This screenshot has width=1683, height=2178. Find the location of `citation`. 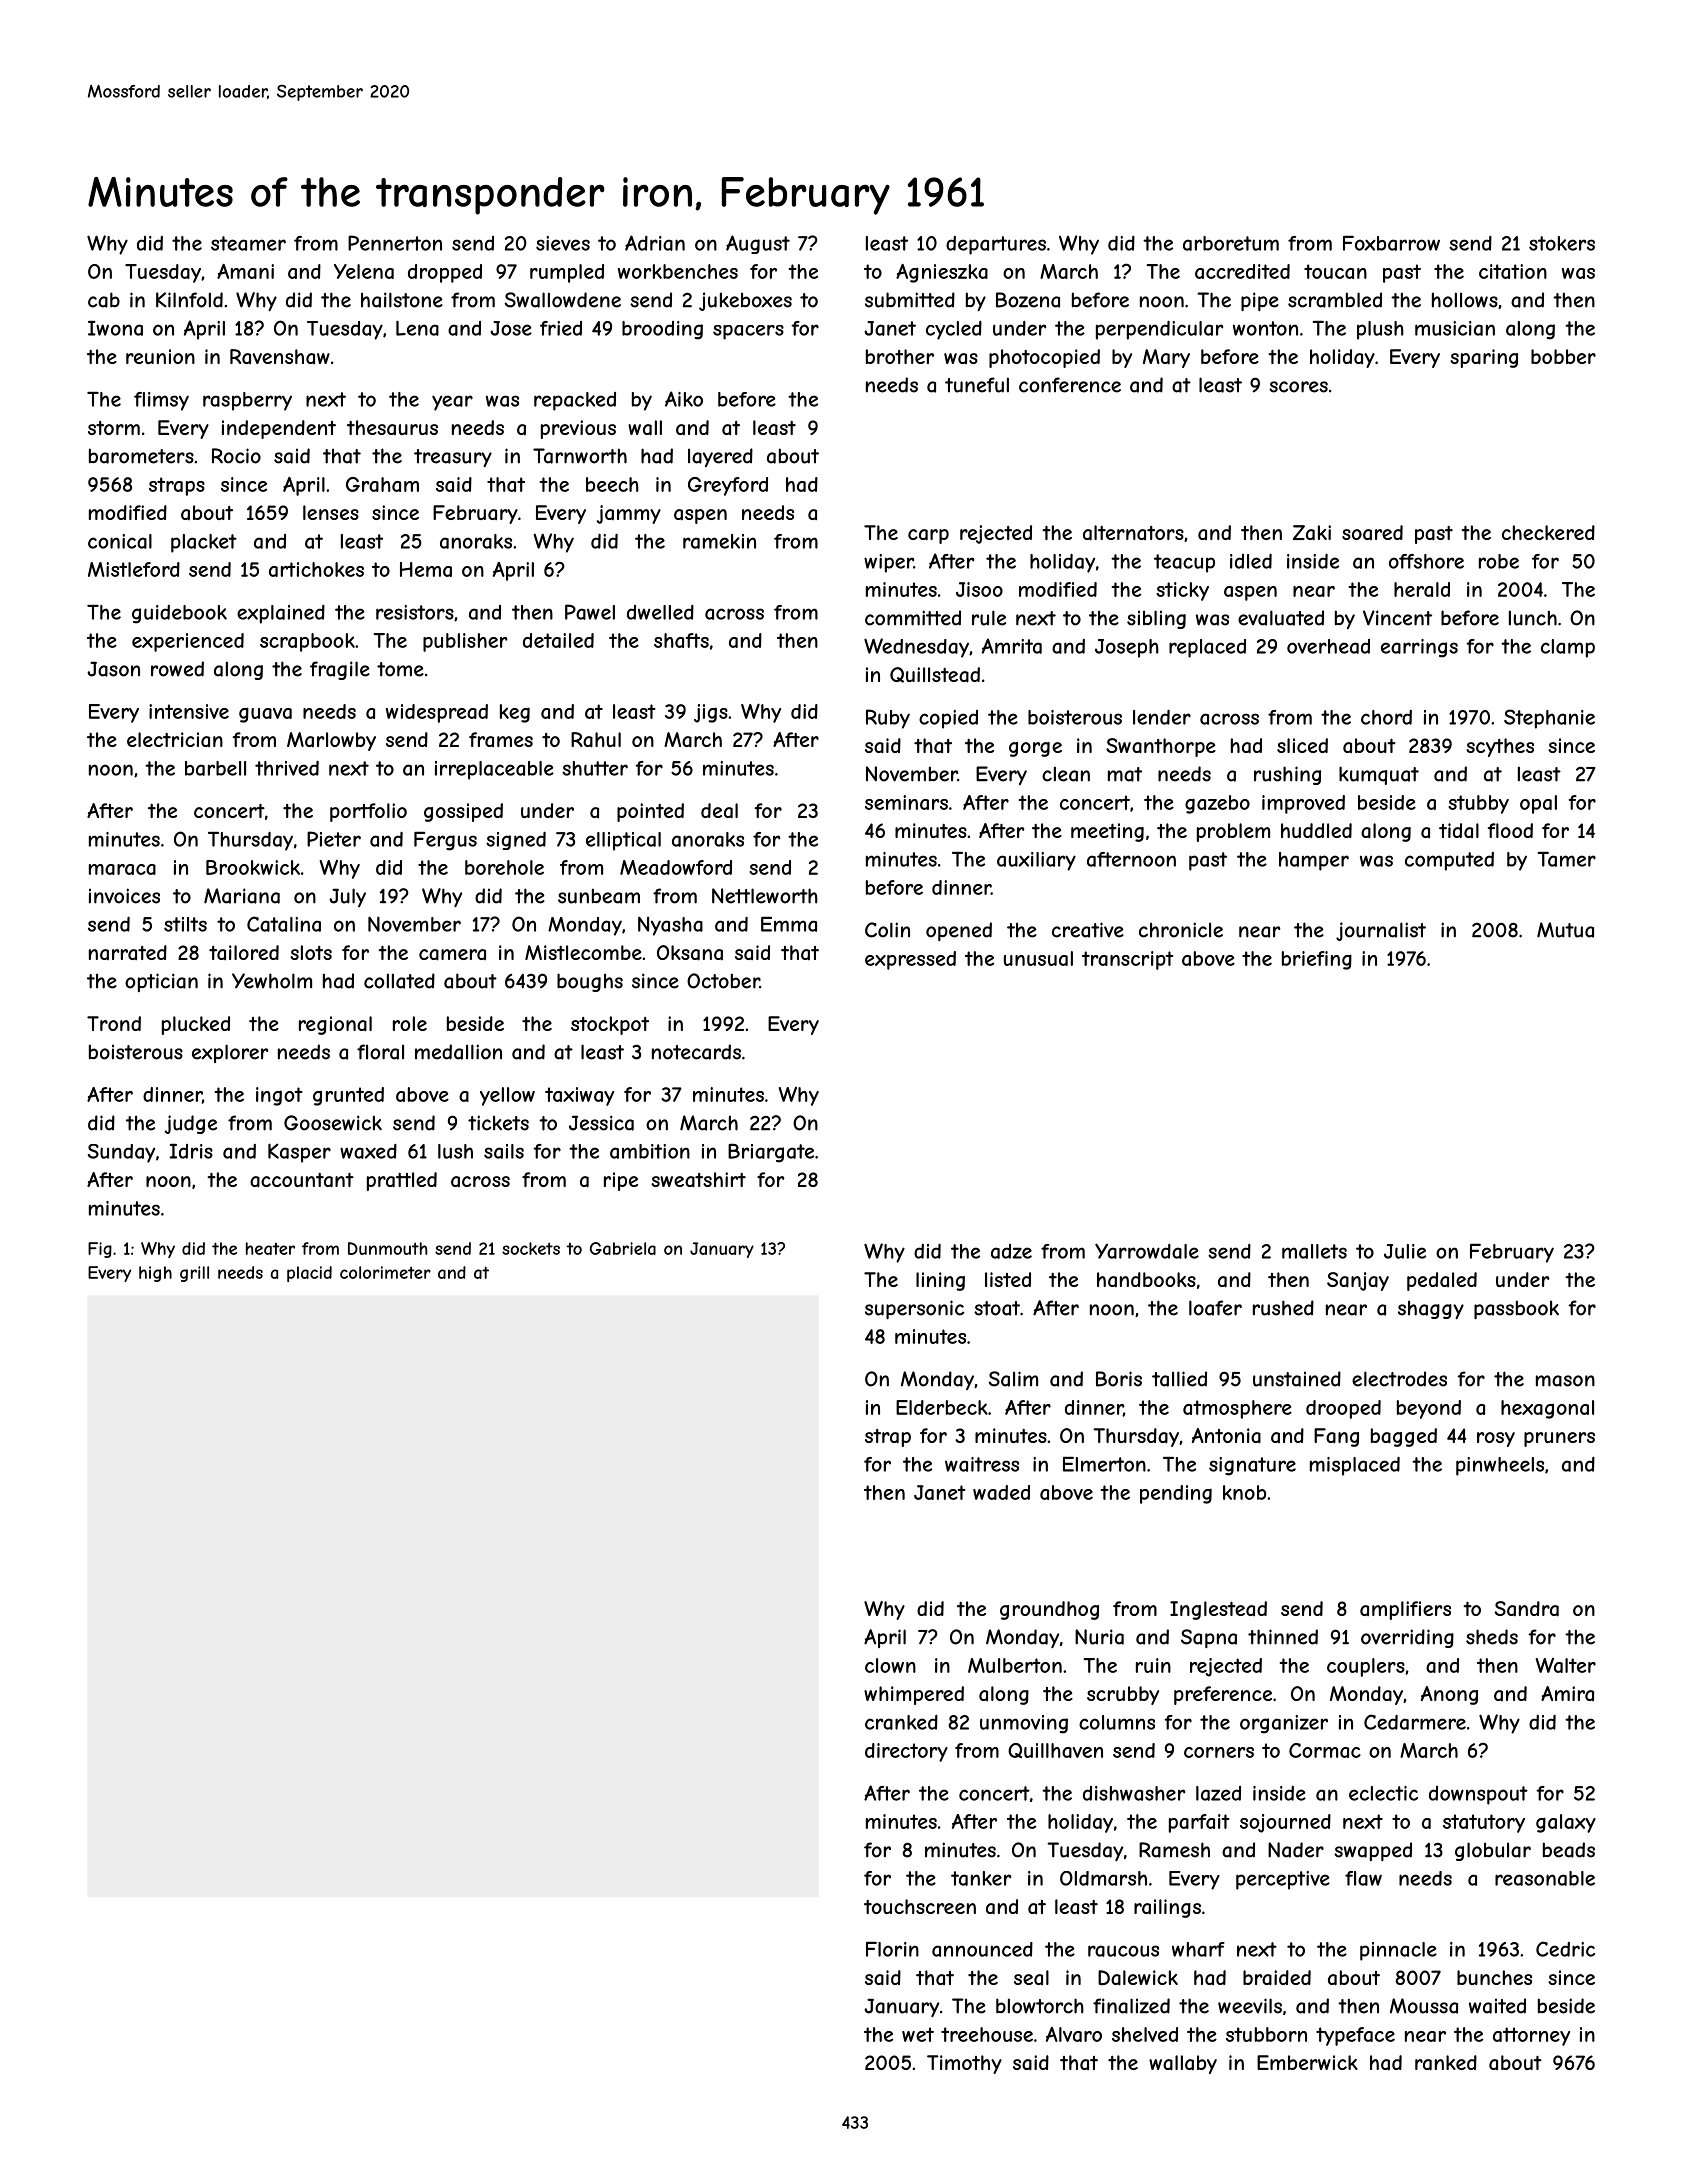

citation is located at coordinates (1513, 271).
